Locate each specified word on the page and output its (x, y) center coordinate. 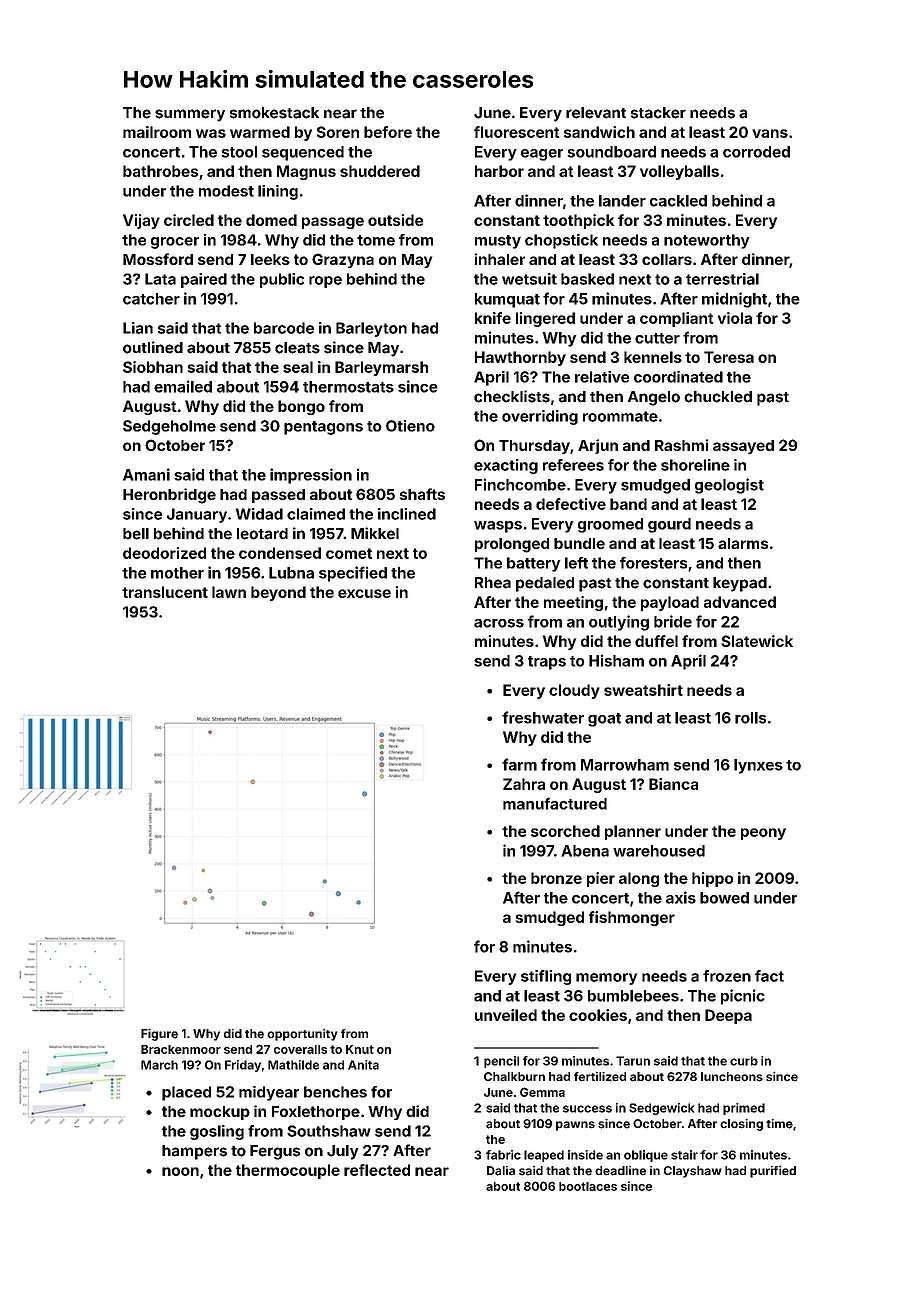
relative (602, 377)
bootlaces (588, 1186)
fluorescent (517, 132)
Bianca (673, 784)
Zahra (524, 784)
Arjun (598, 446)
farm (519, 764)
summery (190, 115)
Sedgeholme (169, 427)
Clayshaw (693, 1172)
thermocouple (288, 1171)
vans (770, 133)
